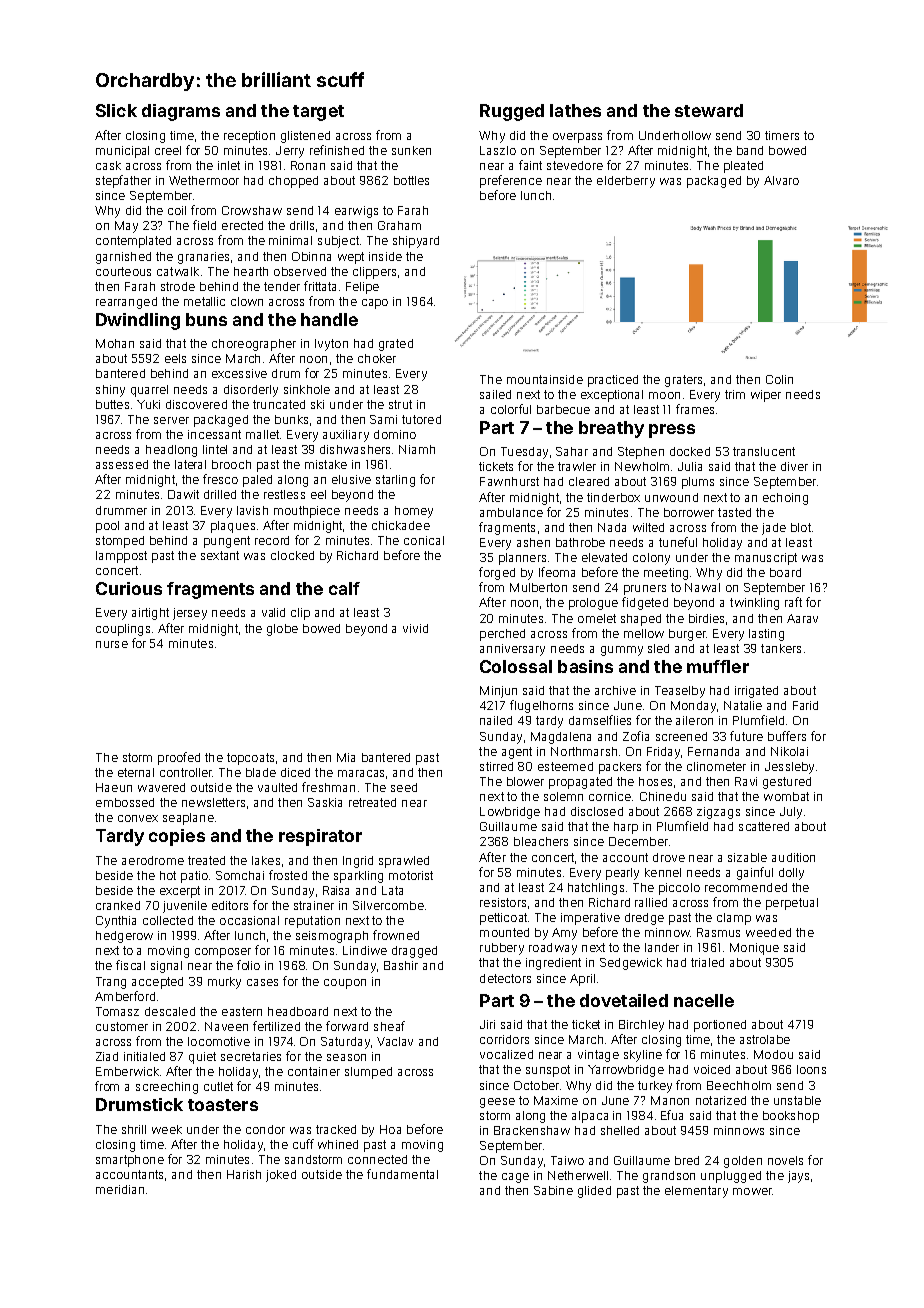  Describe the element at coordinates (495, 394) in the page. I see `sailed` at that location.
